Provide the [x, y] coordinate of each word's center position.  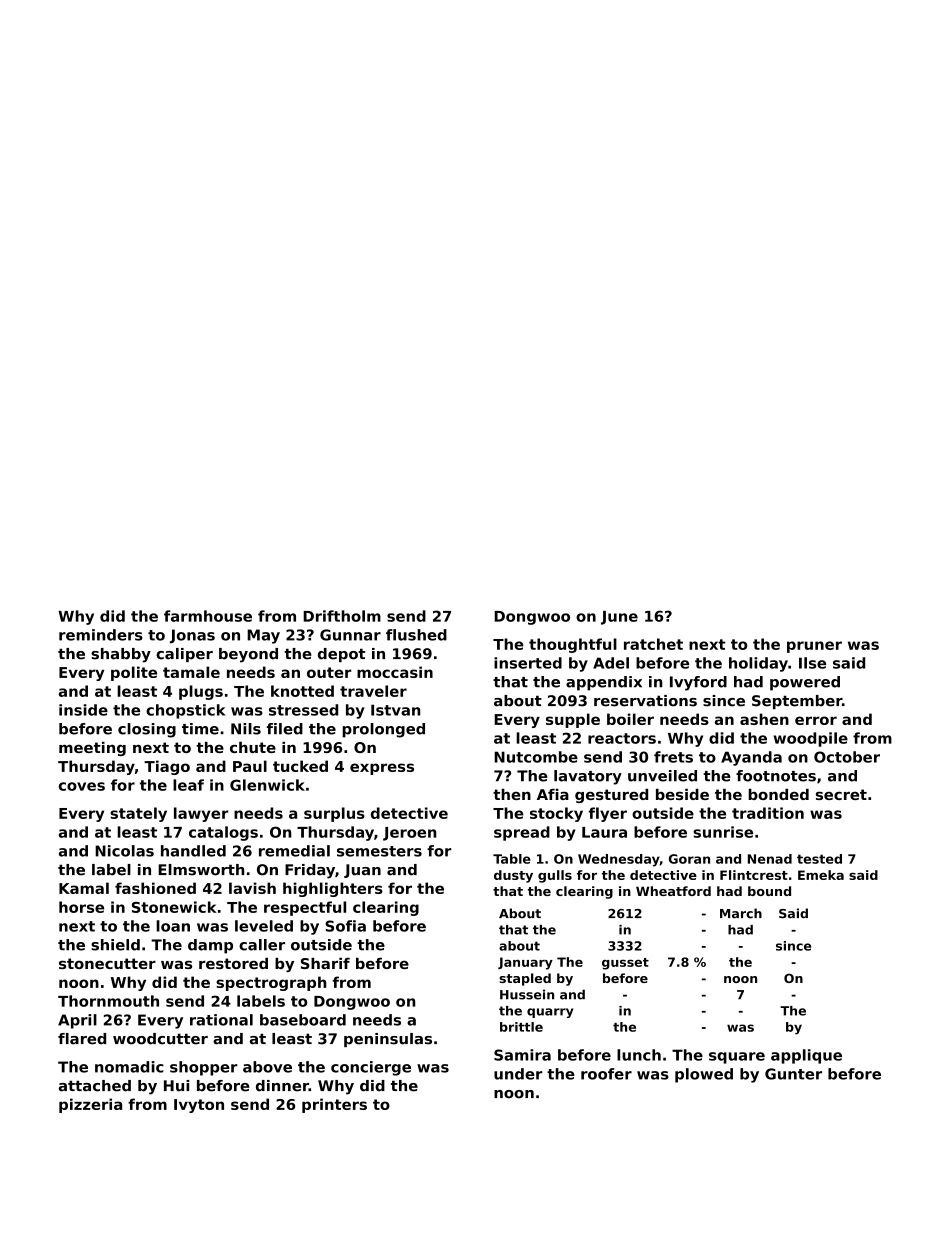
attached [95, 1086]
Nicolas [124, 851]
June [619, 618]
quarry [550, 1013]
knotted [302, 691]
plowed [704, 1075]
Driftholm [342, 616]
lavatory [588, 777]
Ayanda [751, 758]
